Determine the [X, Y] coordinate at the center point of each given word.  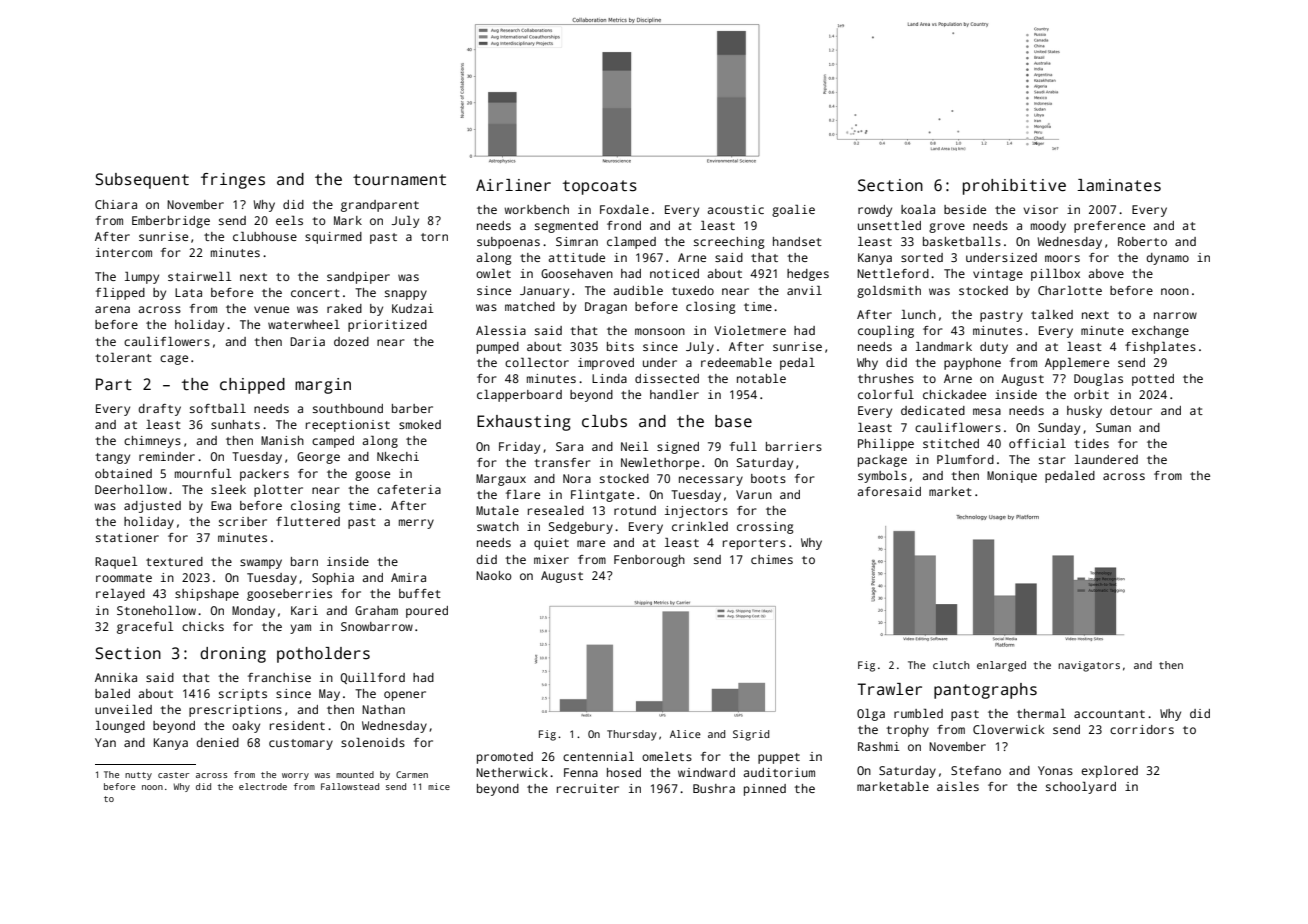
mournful [203, 473]
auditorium [779, 772]
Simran [577, 241]
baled [112, 693]
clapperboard [519, 396]
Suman [1113, 427]
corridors [1142, 729]
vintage [998, 275]
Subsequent [142, 181]
